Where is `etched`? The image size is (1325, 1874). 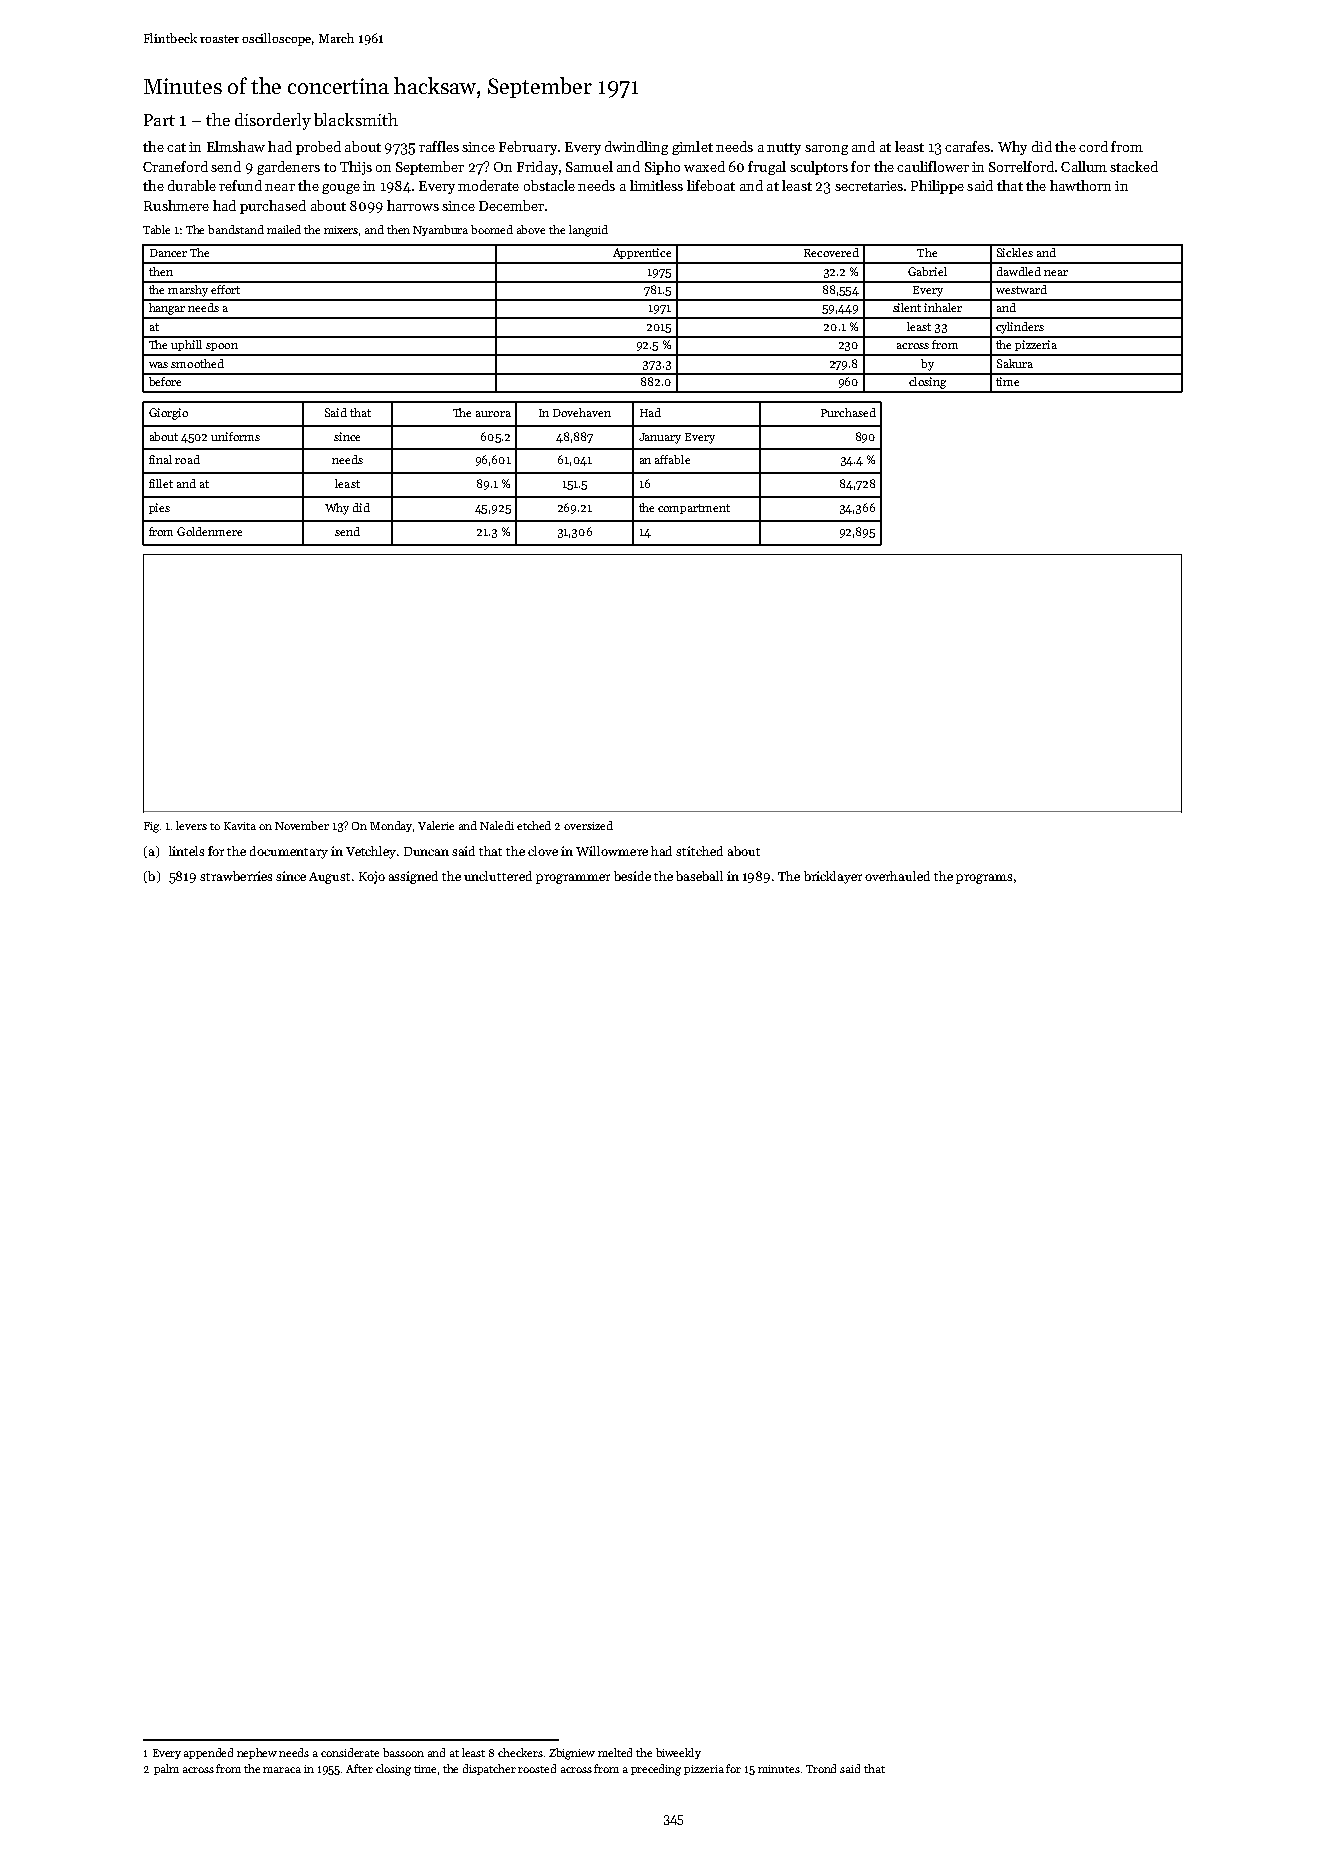 etched is located at coordinates (534, 825).
